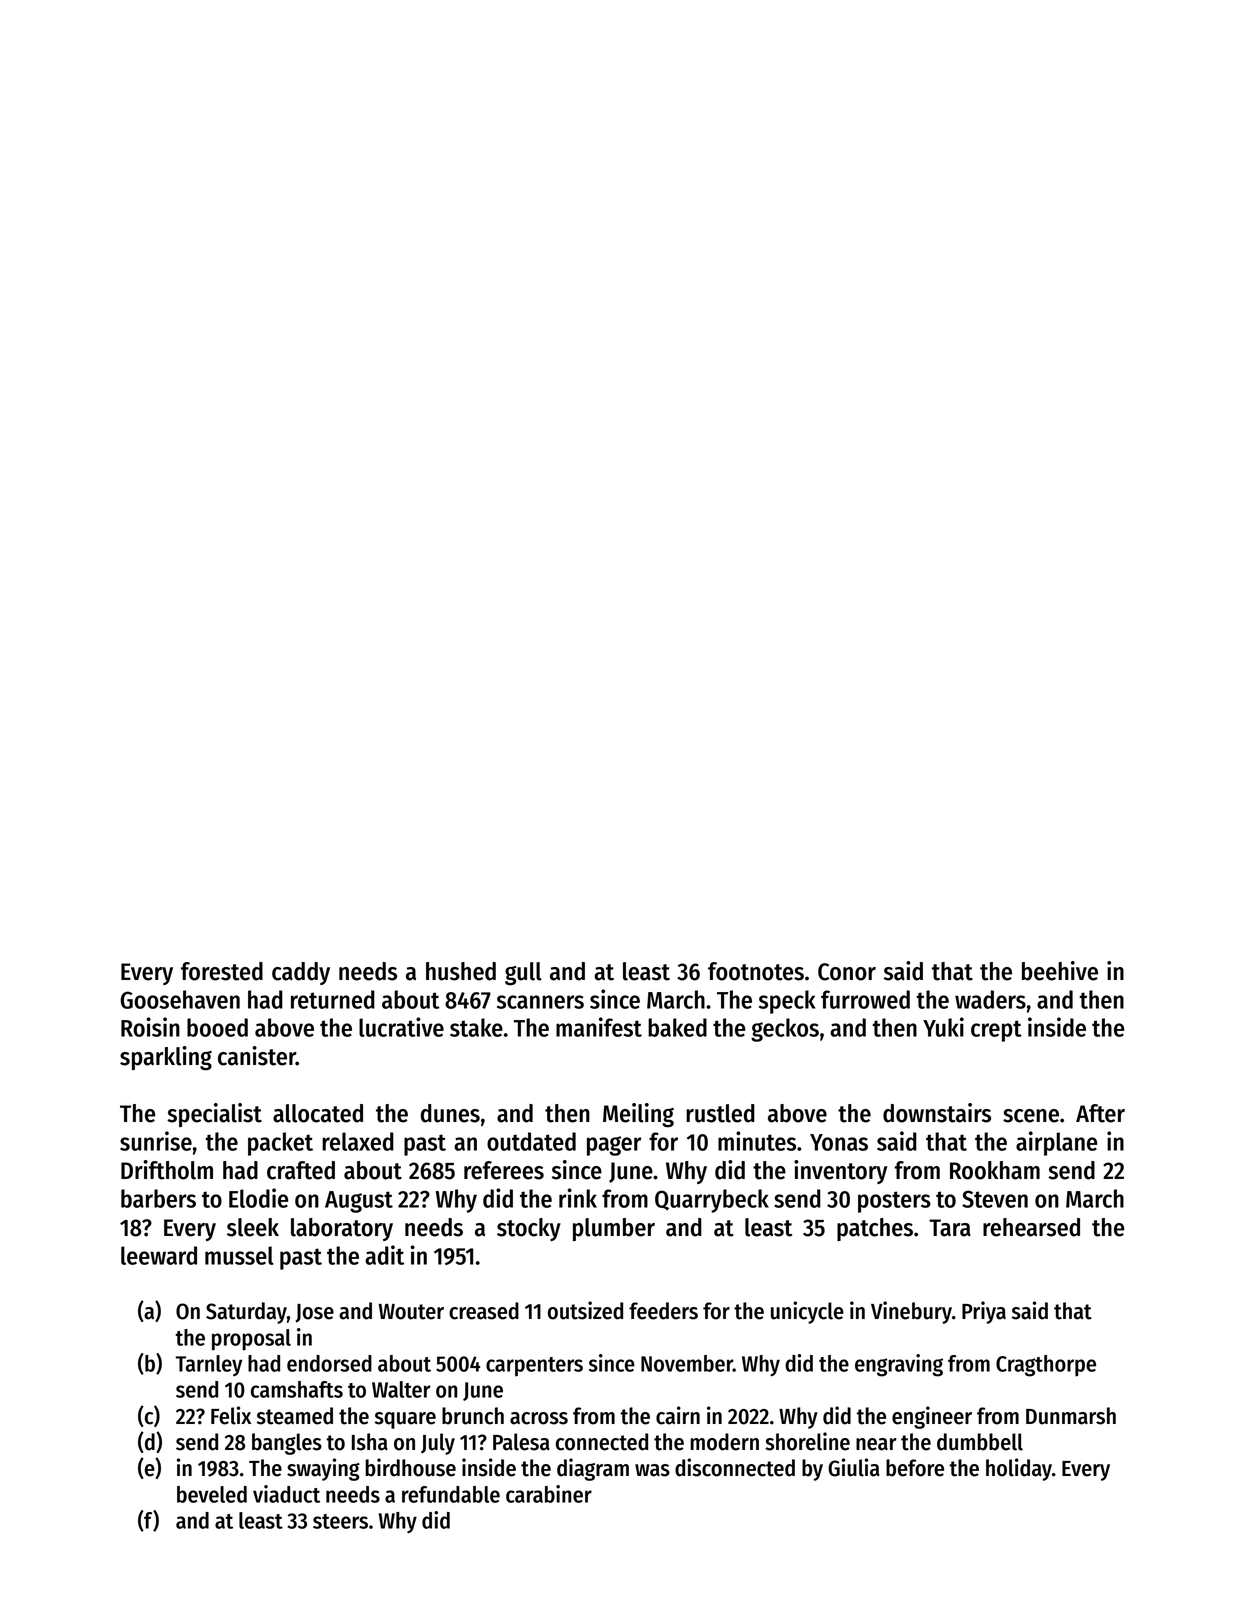 The height and width of the document is (1611, 1245). What do you see at coordinates (756, 971) in the document?
I see `footnotes` at bounding box center [756, 971].
